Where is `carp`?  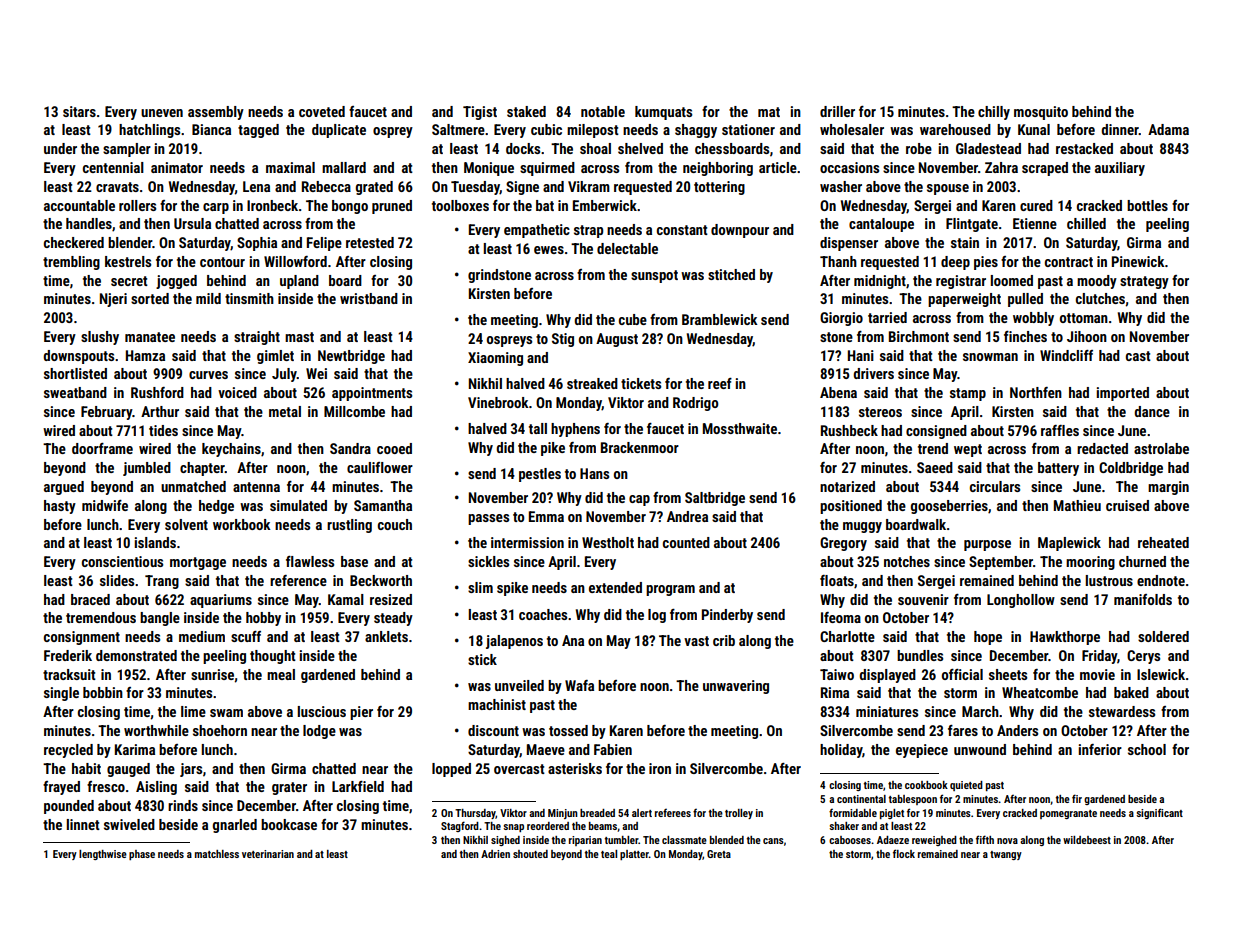 carp is located at coordinates (216, 208).
